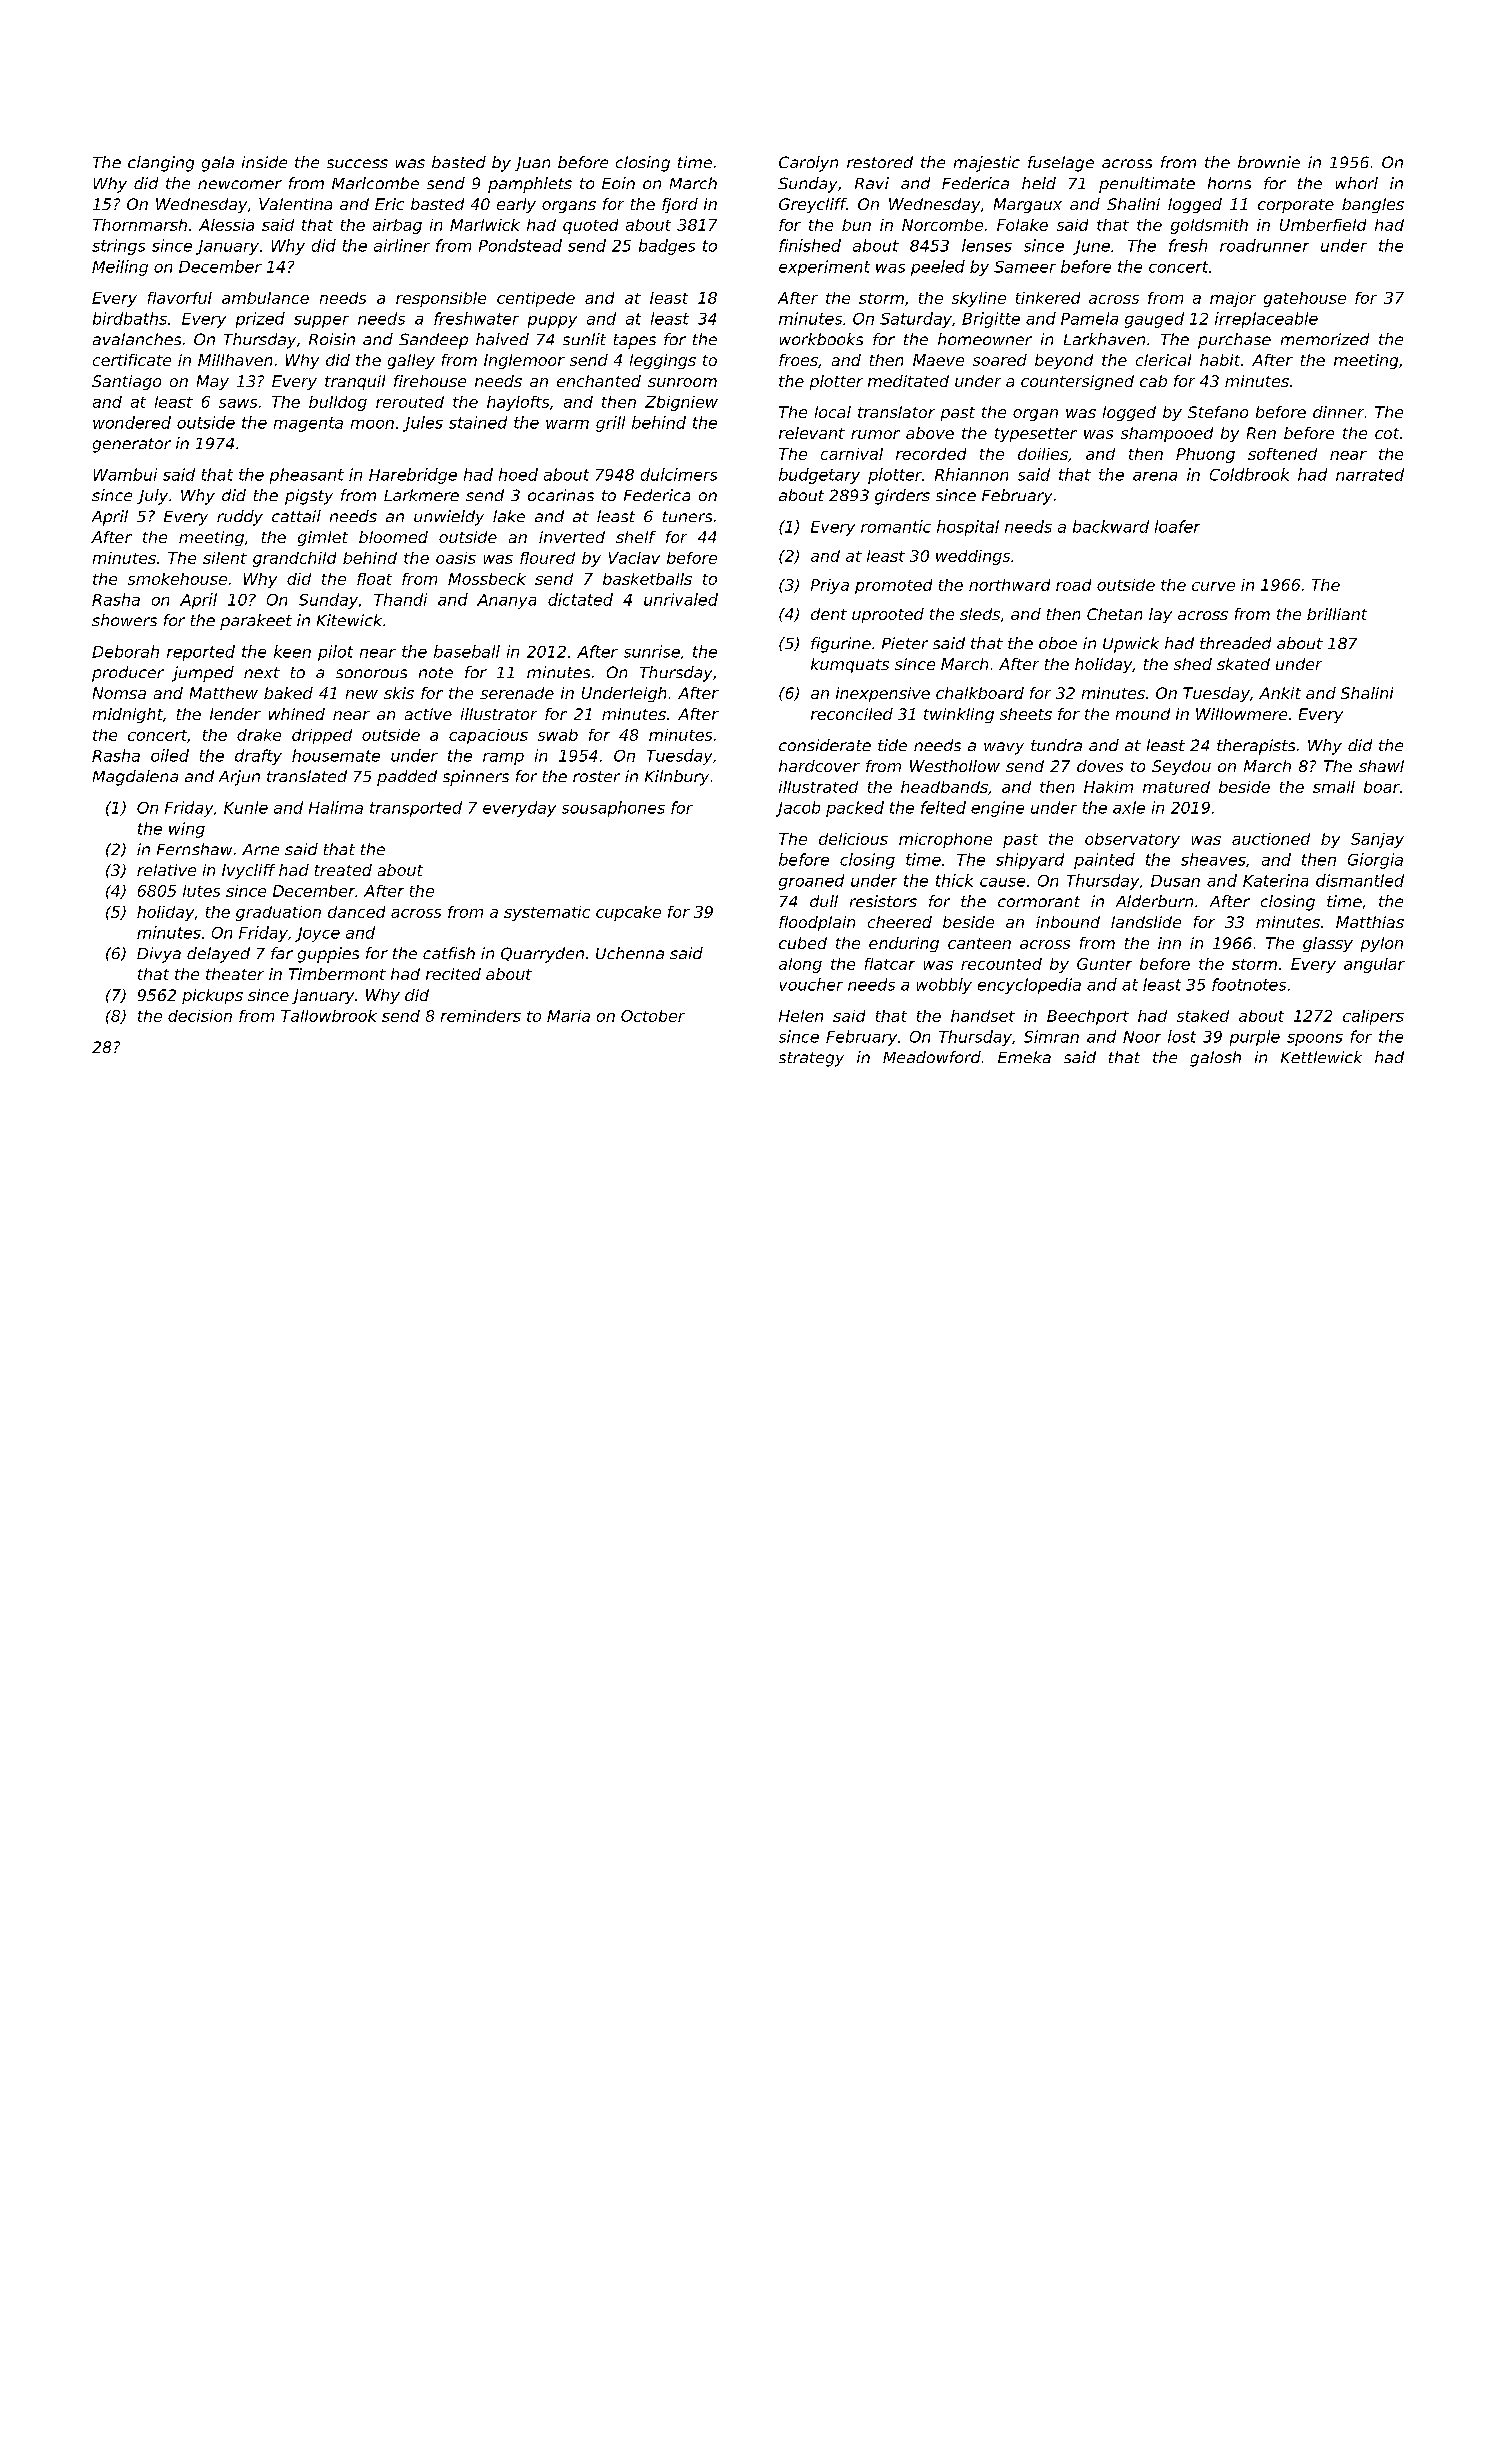 This screenshot has height=2464, width=1496. What do you see at coordinates (819, 476) in the screenshot?
I see `budgetary` at bounding box center [819, 476].
